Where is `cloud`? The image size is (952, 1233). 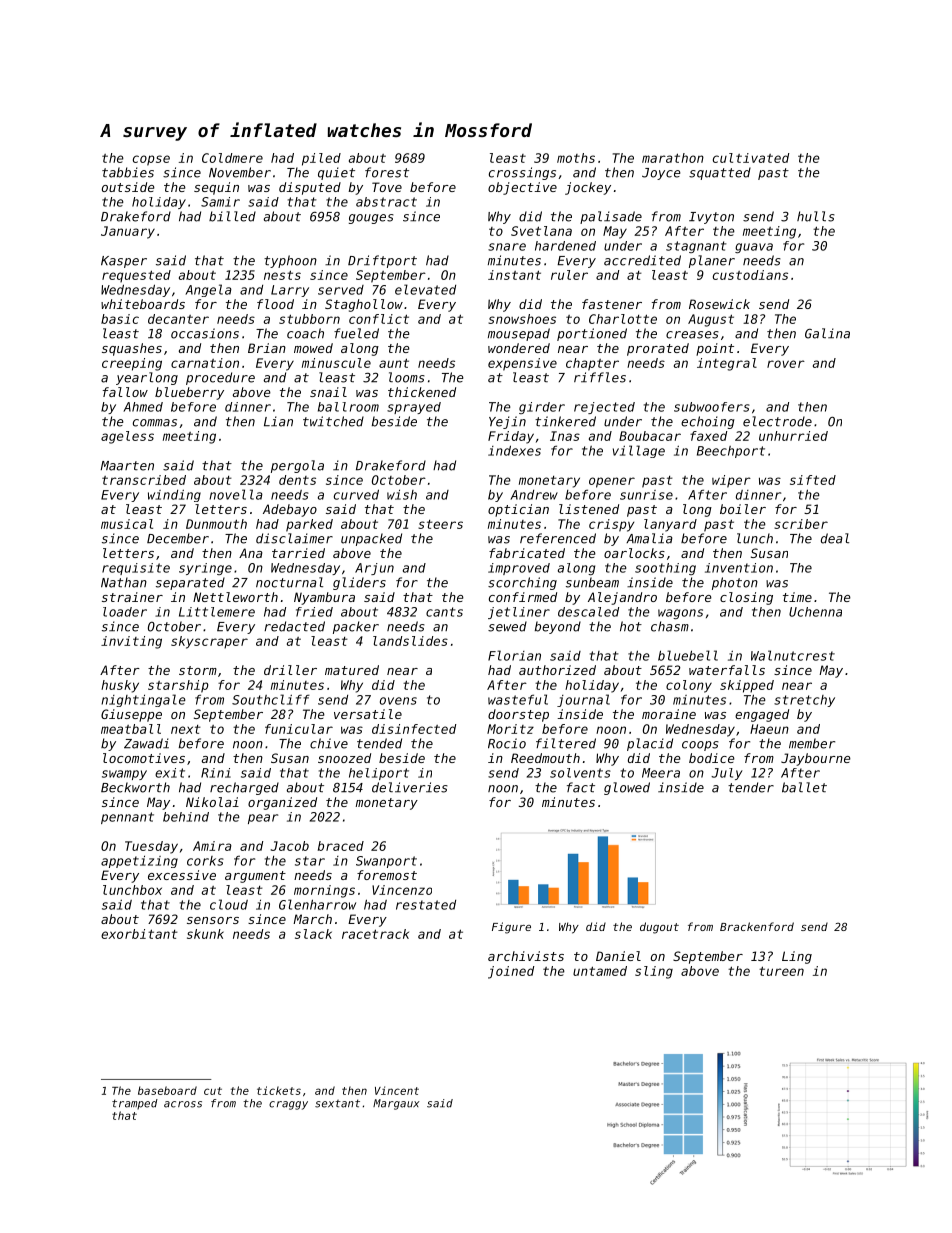 cloud is located at coordinates (229, 904).
